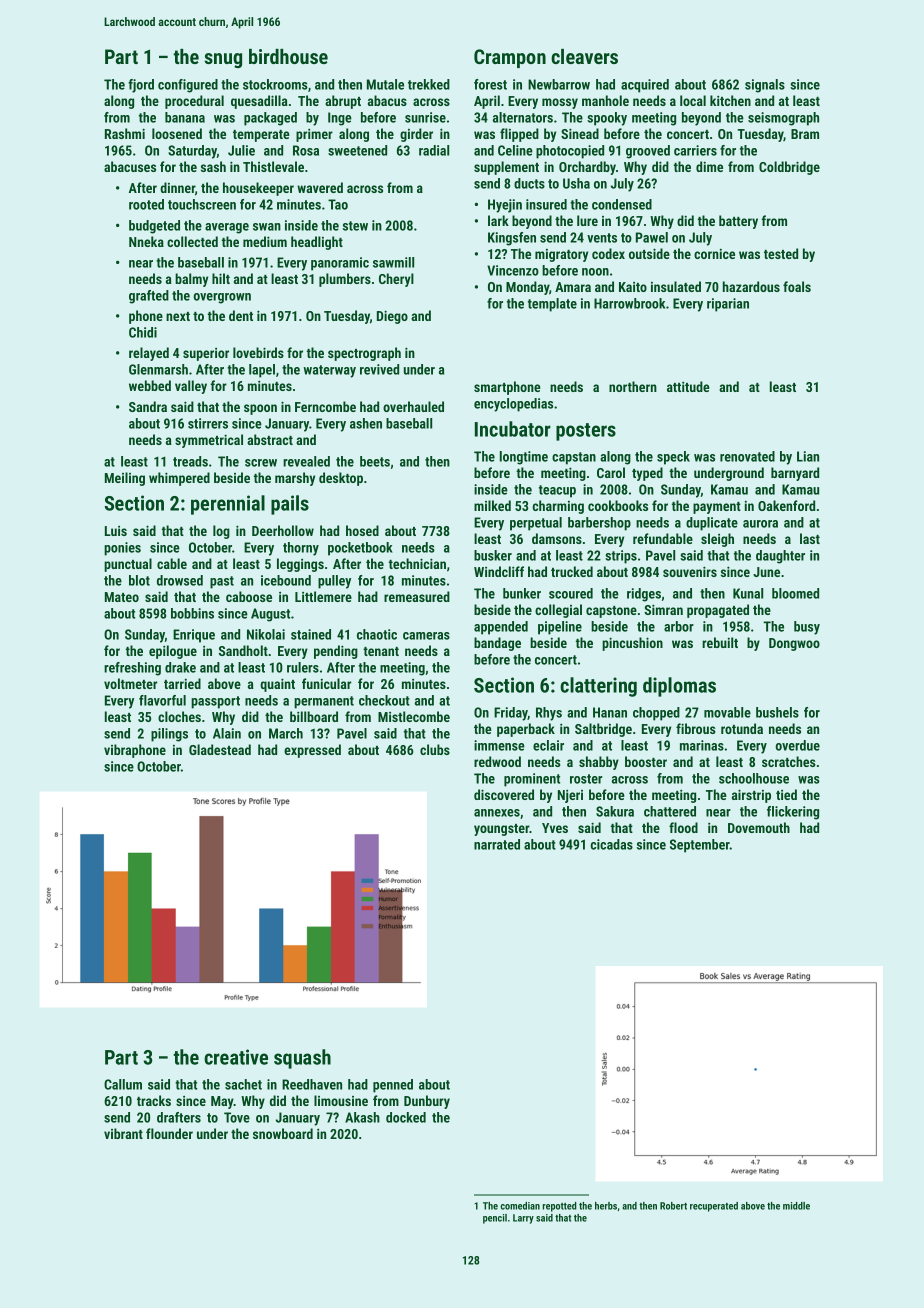 The image size is (924, 1308). Describe the element at coordinates (495, 1219) in the image. I see `pencil` at that location.
